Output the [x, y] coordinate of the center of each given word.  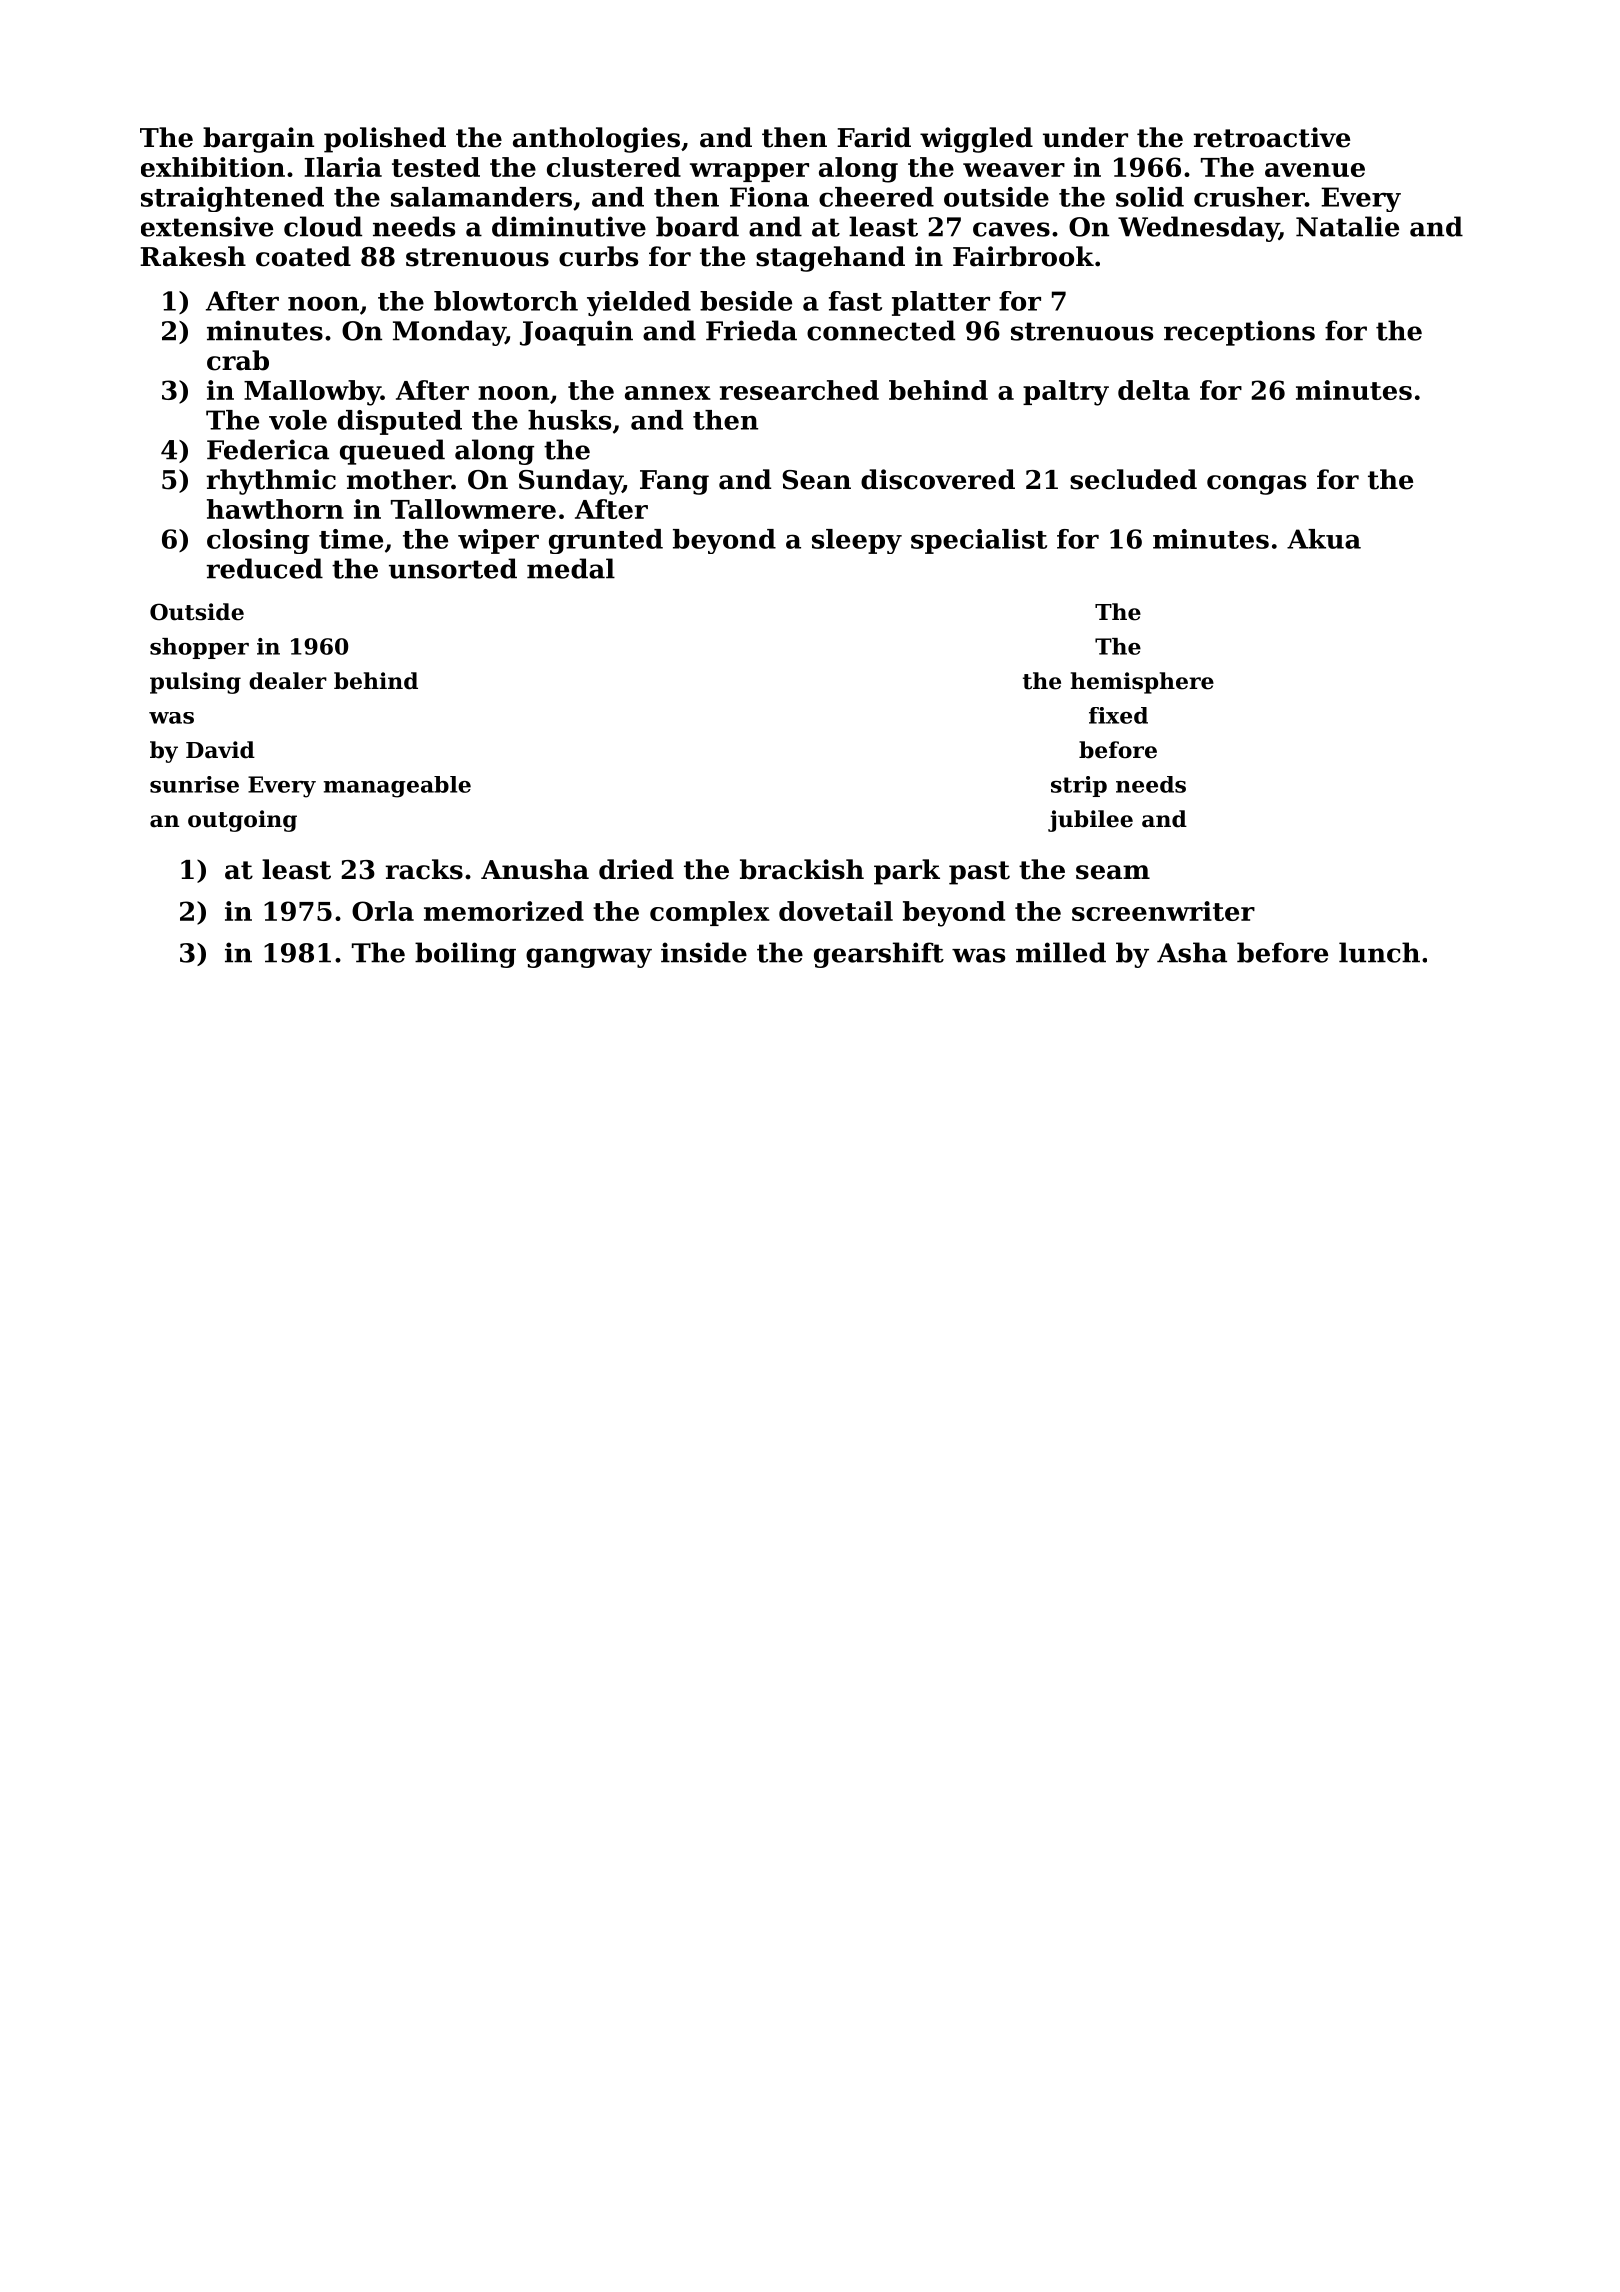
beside [746, 301]
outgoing [242, 821]
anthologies [596, 140]
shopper [199, 648]
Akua [1324, 539]
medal [571, 568]
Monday [449, 333]
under [1085, 137]
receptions [1239, 333]
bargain [258, 140]
